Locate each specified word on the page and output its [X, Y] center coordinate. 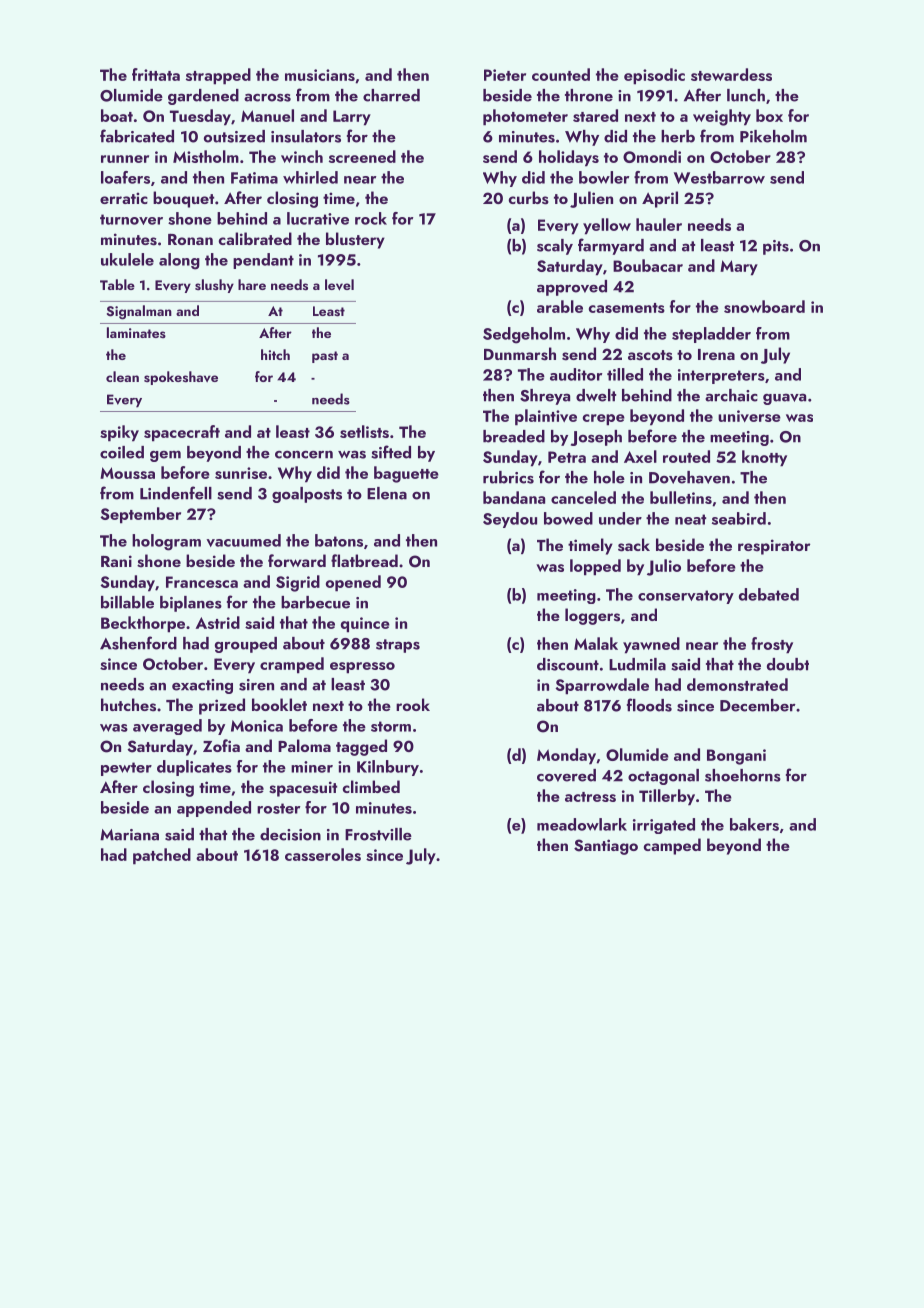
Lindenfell [176, 493]
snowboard [764, 306]
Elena [387, 493]
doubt [788, 664]
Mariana [129, 835]
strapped [218, 76]
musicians [320, 75]
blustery [355, 240]
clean [122, 376]
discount [568, 664]
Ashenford [138, 643]
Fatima [254, 178]
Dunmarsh [520, 354]
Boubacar [648, 265]
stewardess [731, 74]
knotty [764, 458]
